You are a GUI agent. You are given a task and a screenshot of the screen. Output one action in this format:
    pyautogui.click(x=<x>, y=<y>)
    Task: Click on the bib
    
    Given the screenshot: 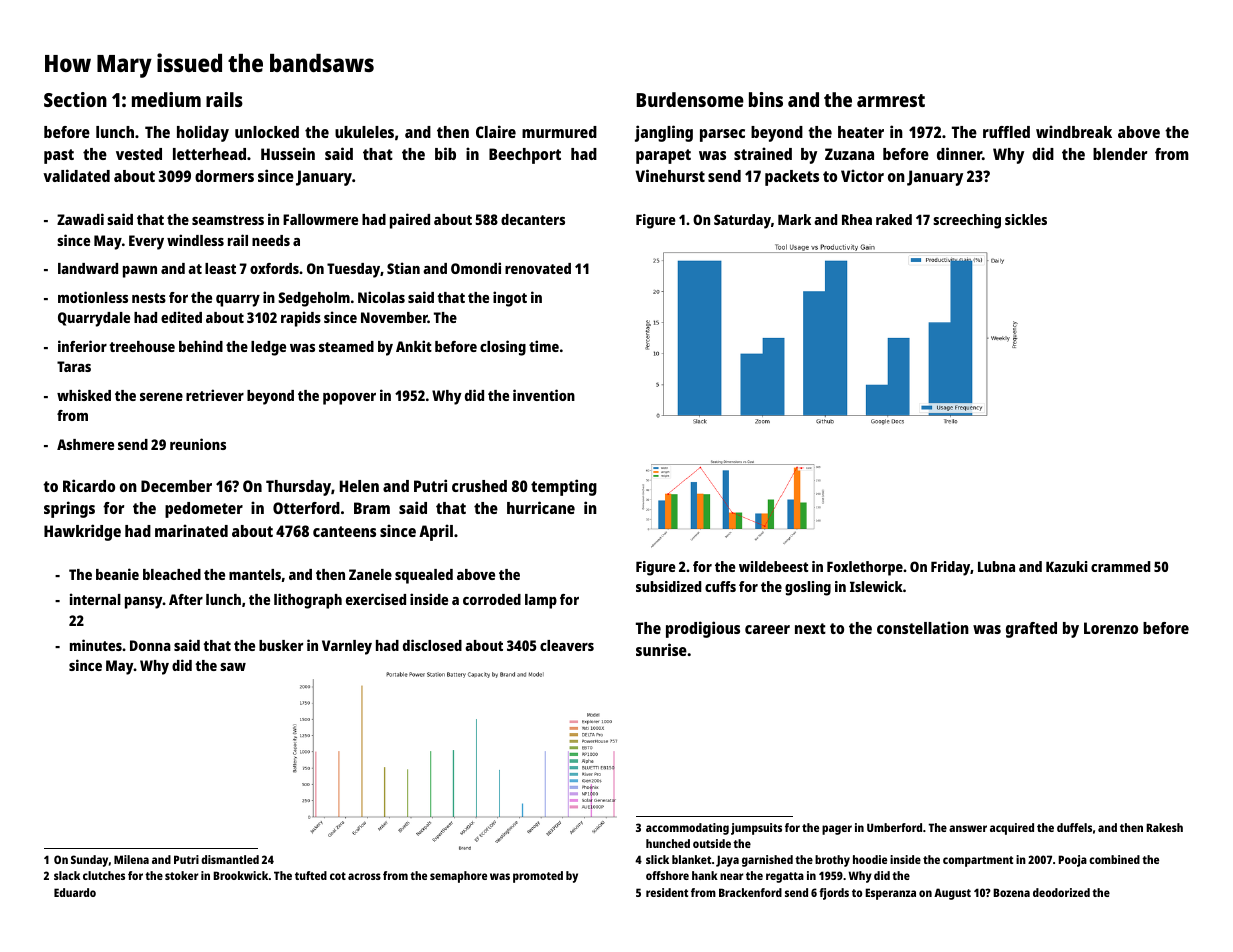 What is the action you would take?
    pyautogui.click(x=445, y=153)
